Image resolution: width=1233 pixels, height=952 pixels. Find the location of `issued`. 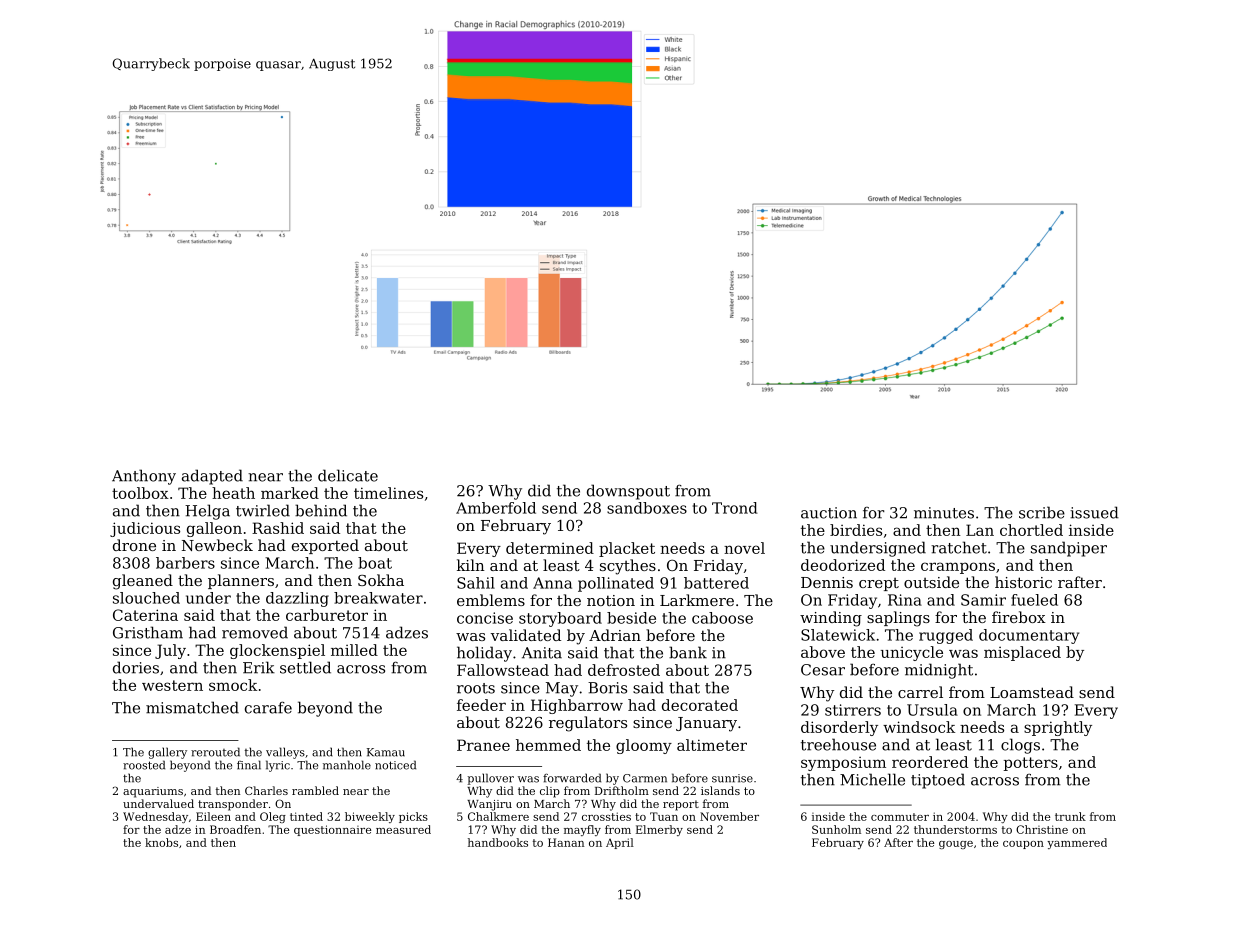

issued is located at coordinates (1094, 512).
